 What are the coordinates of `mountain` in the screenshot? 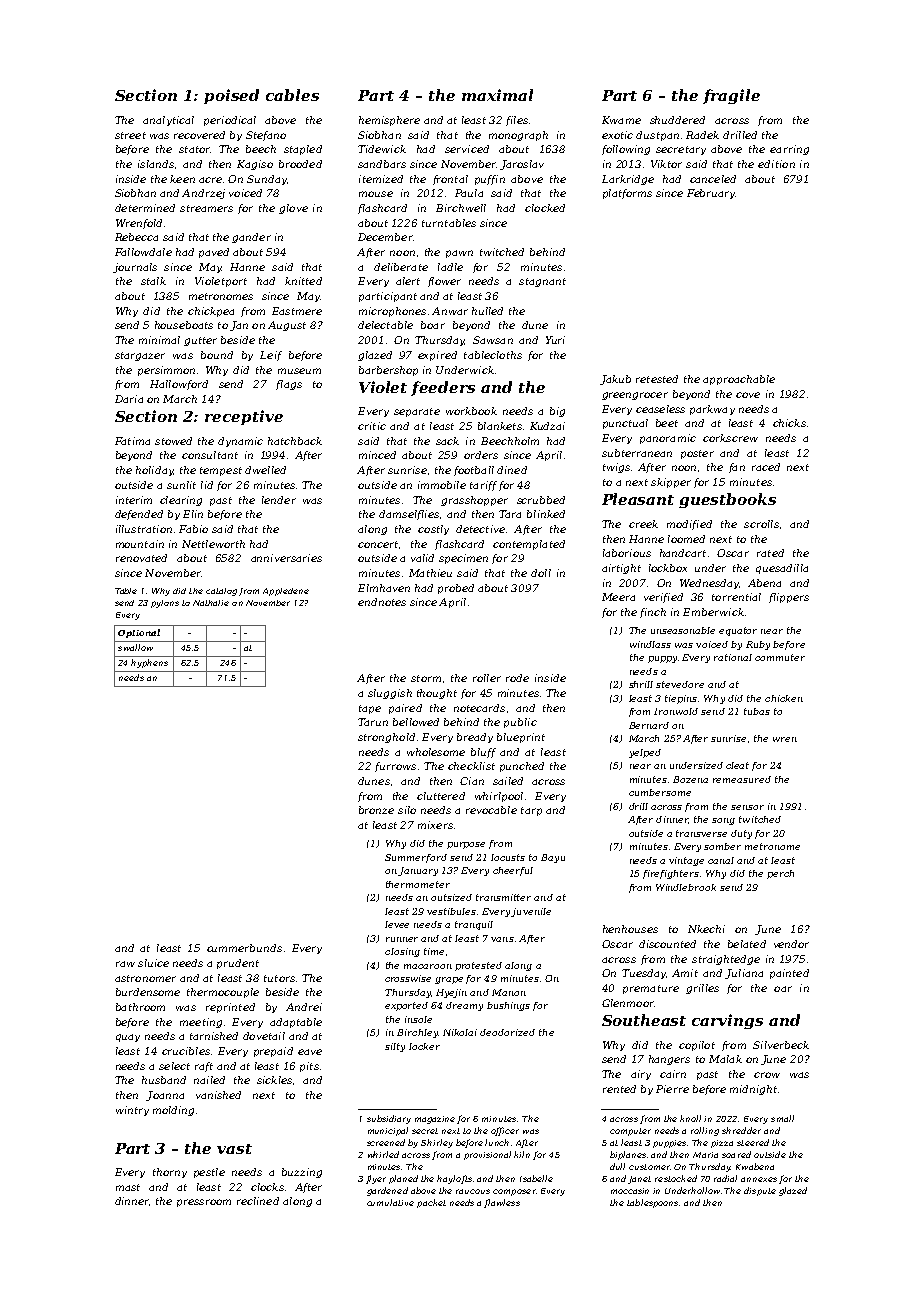 It's located at (140, 544).
